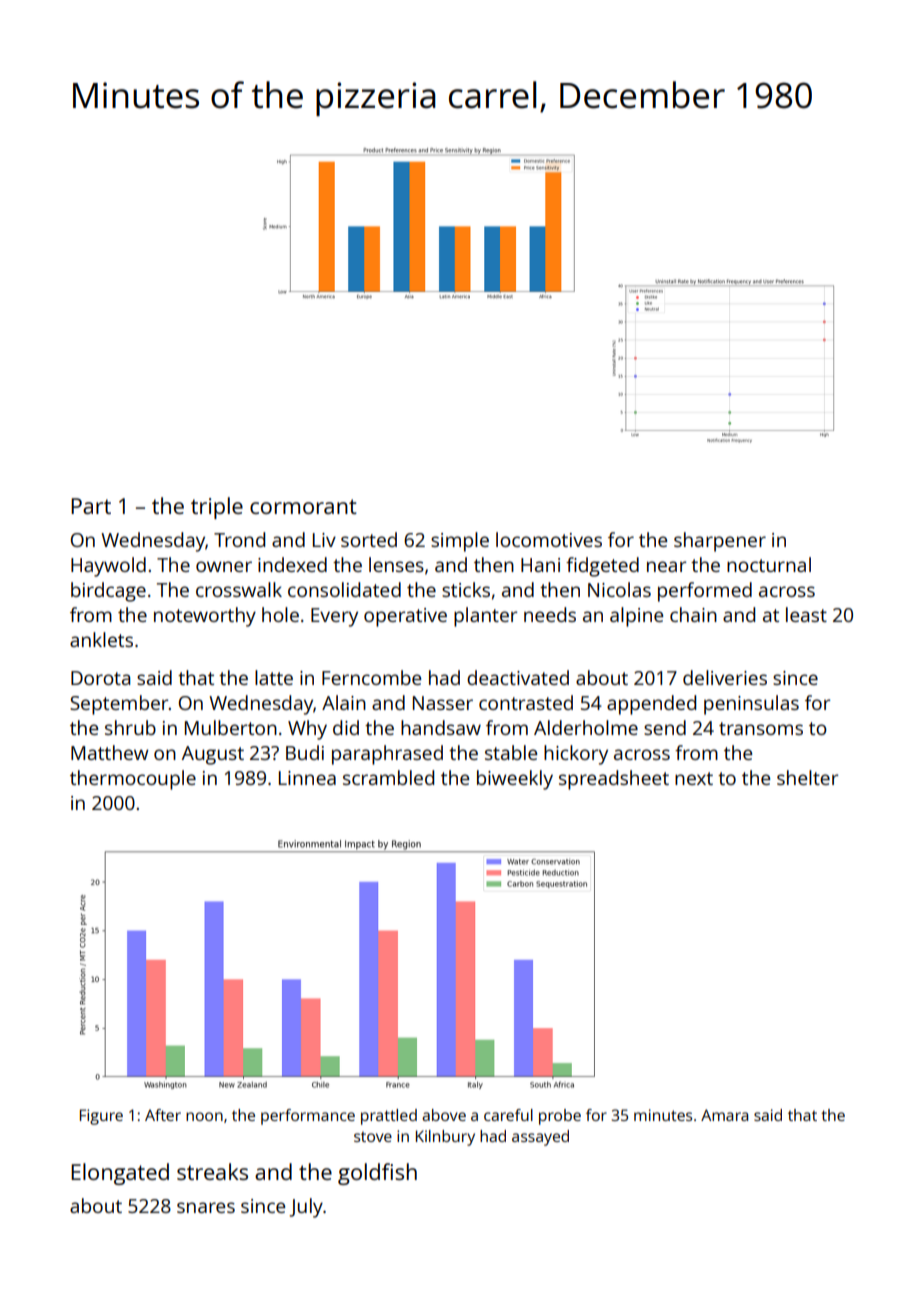  I want to click on thermocouple, so click(133, 780).
